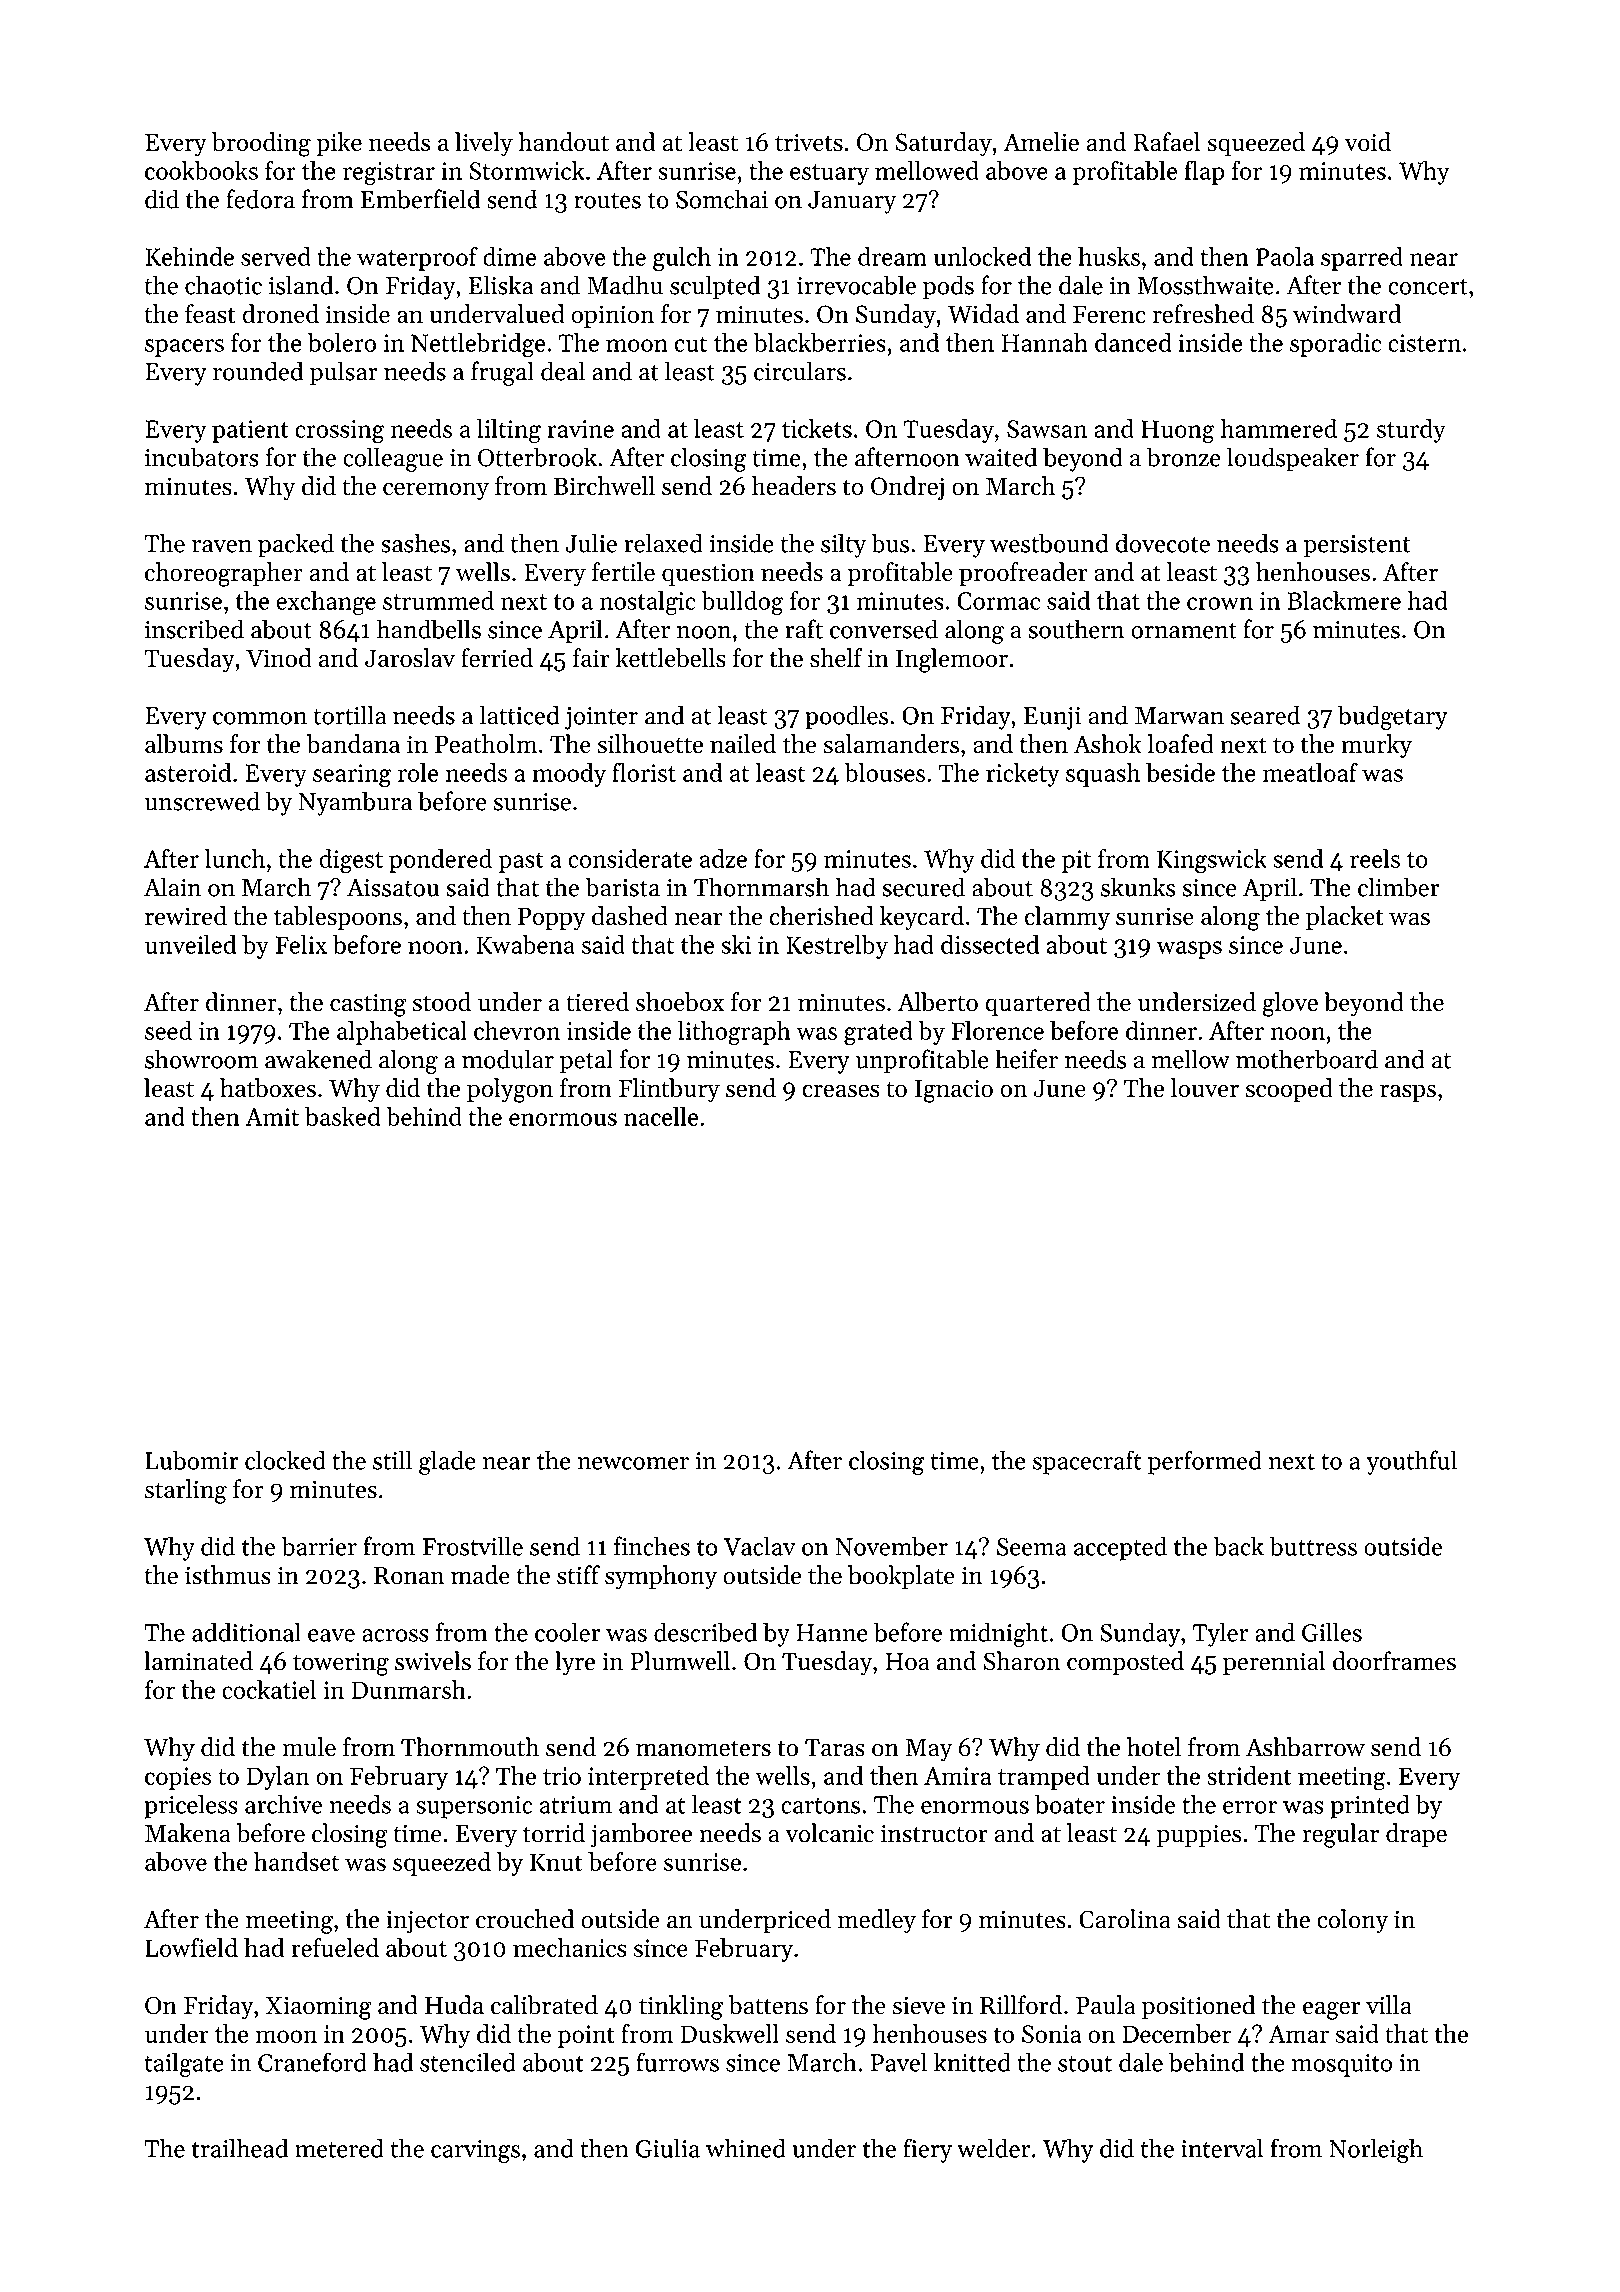 Image resolution: width=1620 pixels, height=2292 pixels. What do you see at coordinates (1274, 1663) in the screenshot?
I see `perennial` at bounding box center [1274, 1663].
